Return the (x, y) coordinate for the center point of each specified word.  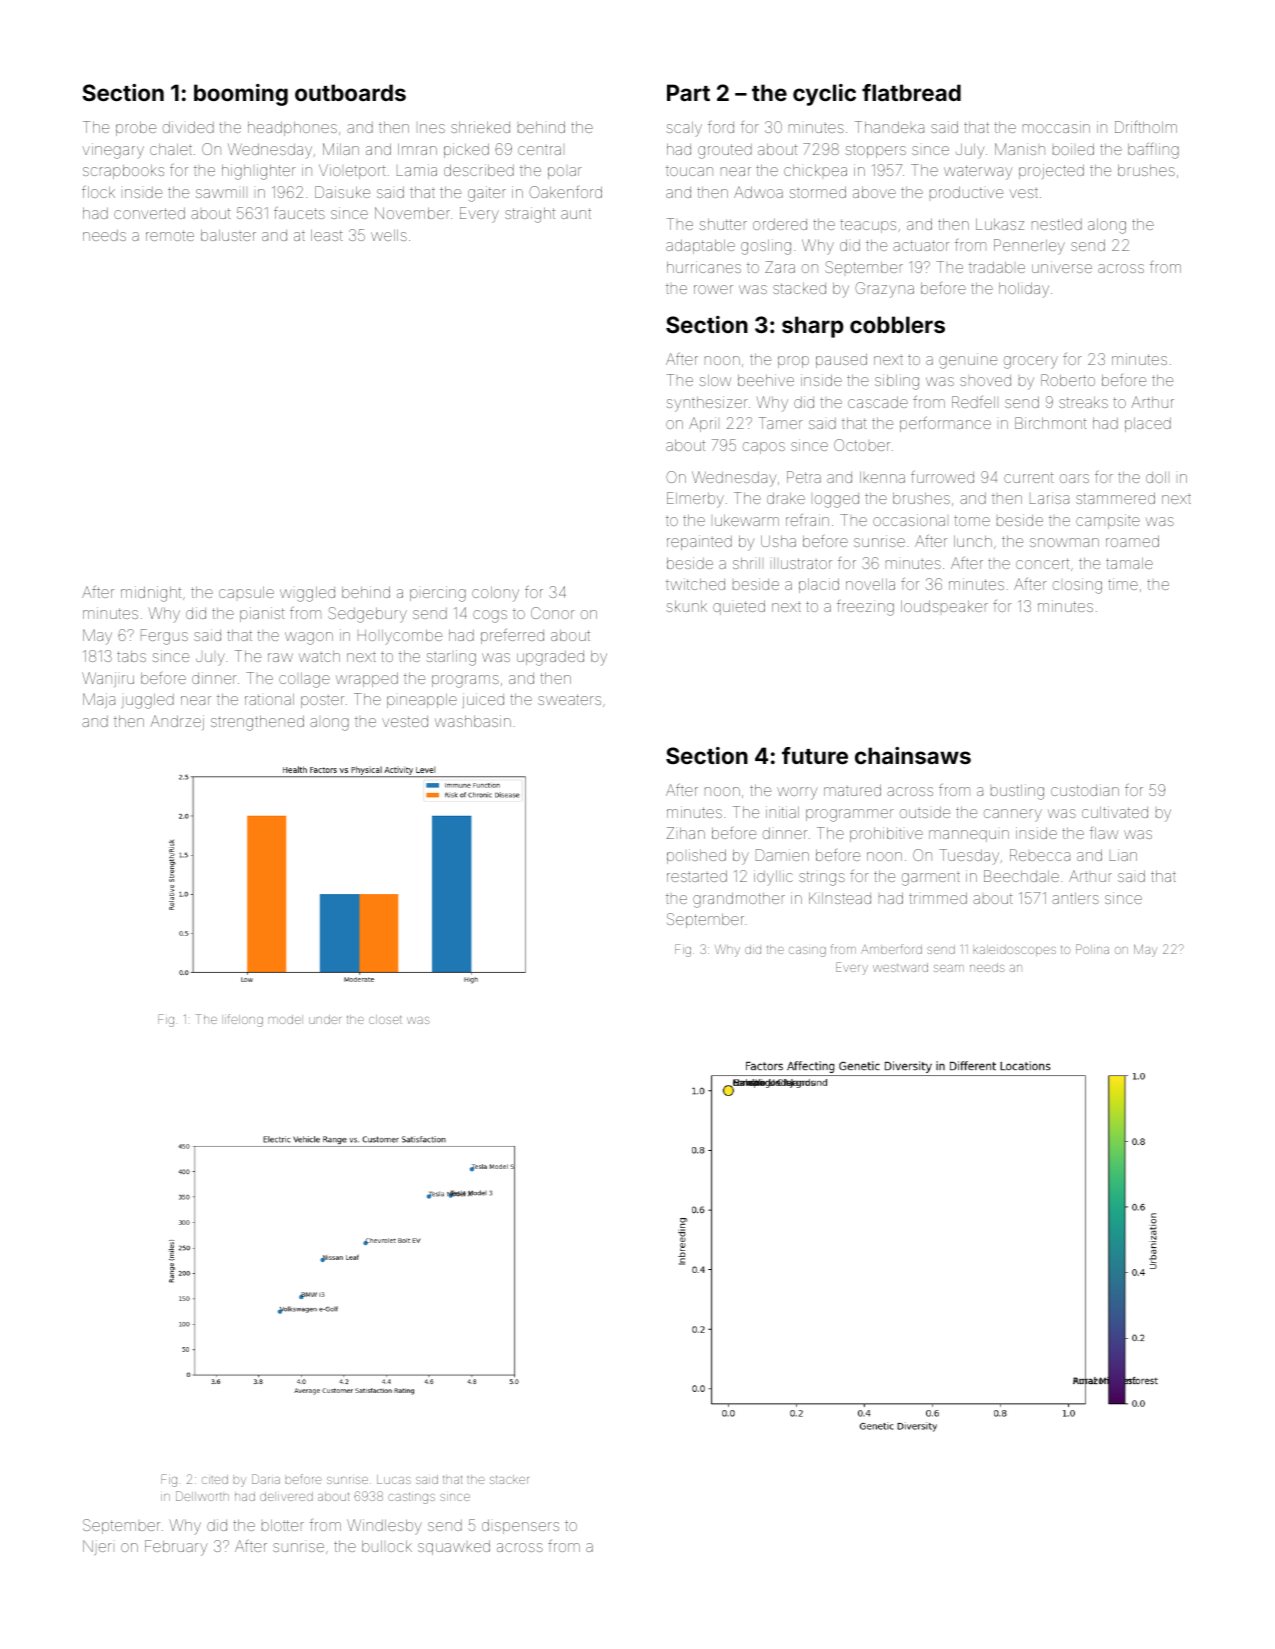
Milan (341, 149)
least (327, 235)
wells (389, 235)
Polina (1092, 949)
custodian (1085, 790)
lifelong (244, 1020)
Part (688, 92)
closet (385, 1019)
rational (269, 699)
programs (465, 681)
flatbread (911, 92)
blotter (283, 1525)
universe (1062, 267)
